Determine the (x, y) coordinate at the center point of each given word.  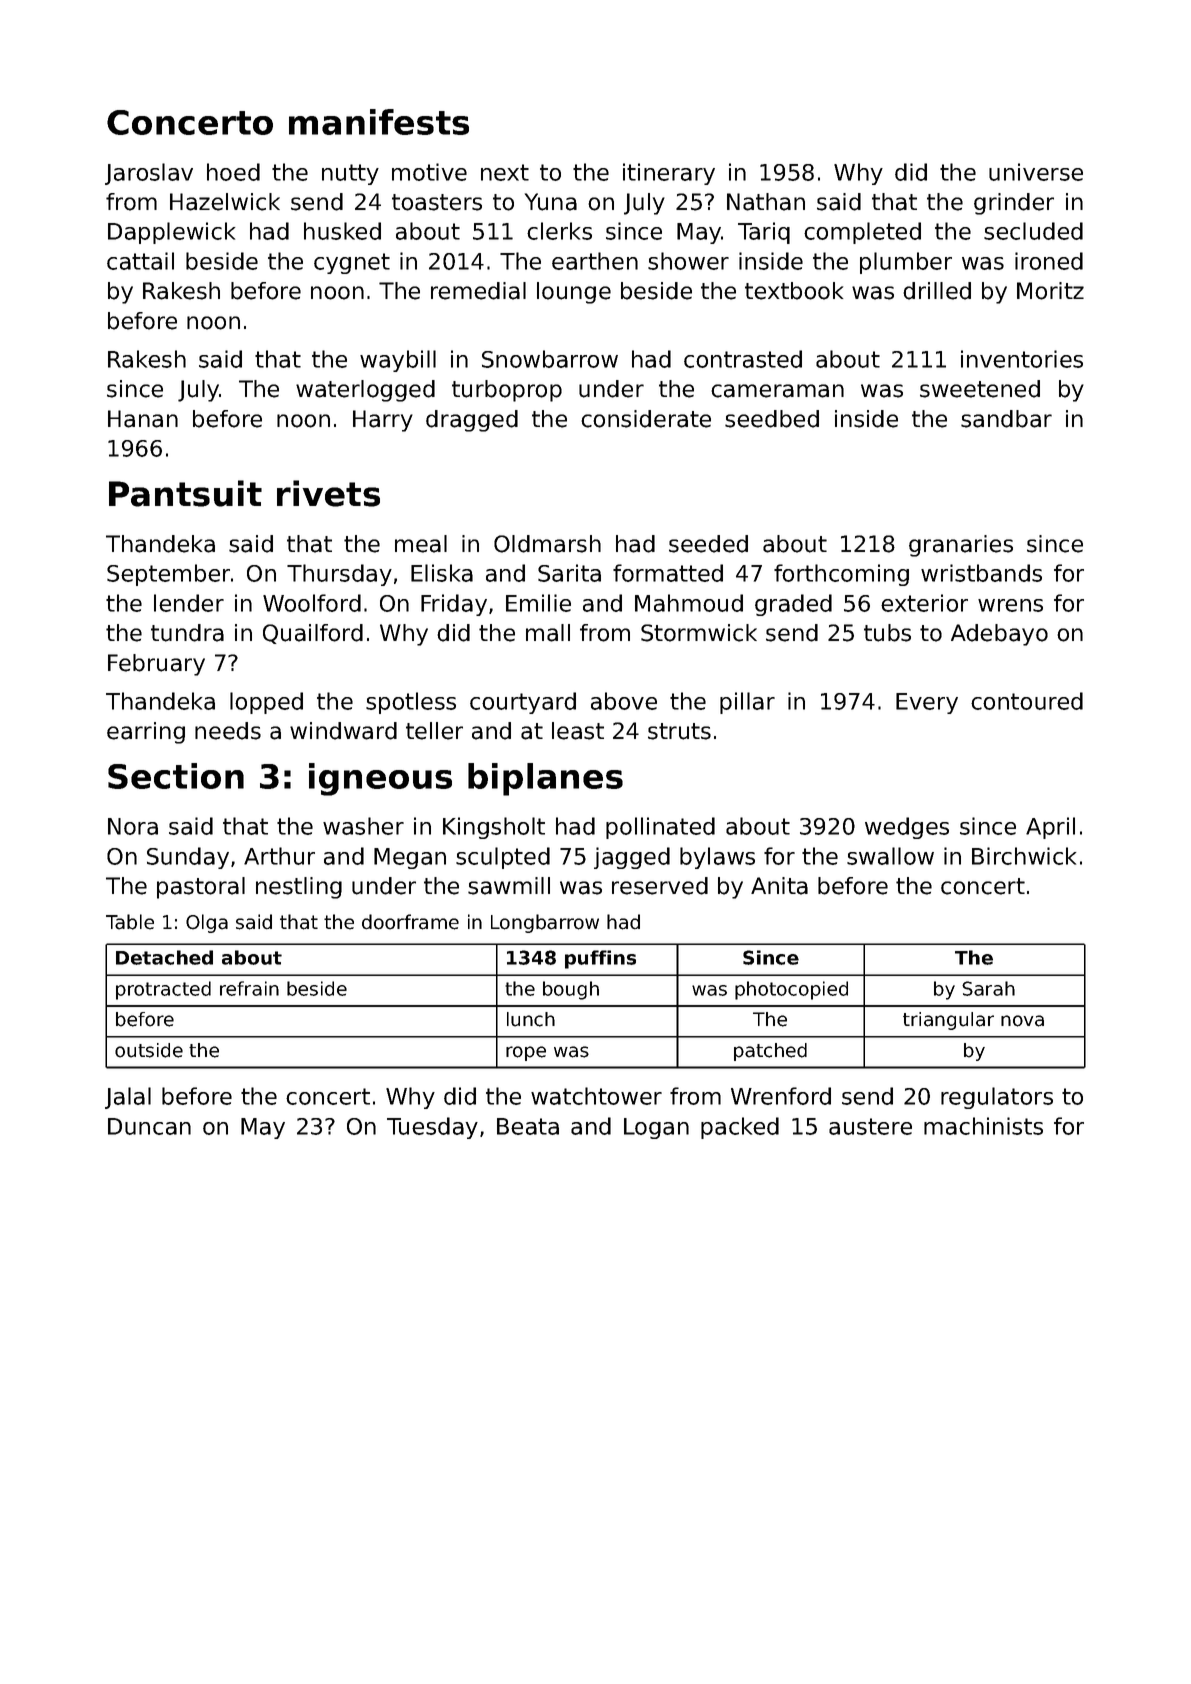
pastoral (201, 888)
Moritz (1050, 291)
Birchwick (1024, 856)
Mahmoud (689, 603)
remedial (478, 291)
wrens (1010, 605)
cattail (140, 261)
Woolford (312, 603)
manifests (379, 122)
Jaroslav (149, 174)
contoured (1027, 701)
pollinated (660, 828)
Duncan (149, 1126)
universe (1036, 172)
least (578, 731)
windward (343, 731)
